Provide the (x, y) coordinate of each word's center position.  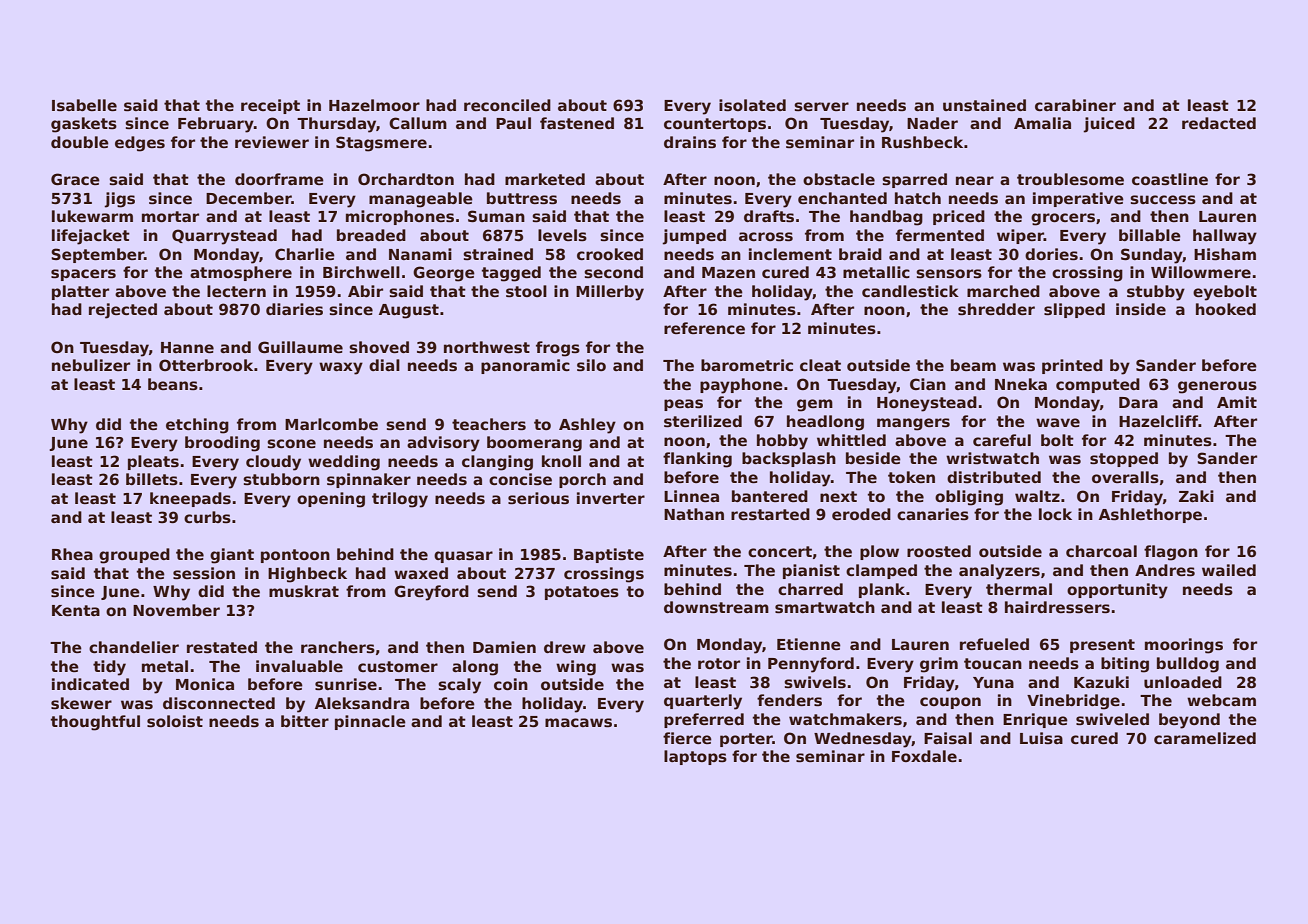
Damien (504, 647)
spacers (83, 275)
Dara (1138, 402)
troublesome (1070, 179)
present (1102, 646)
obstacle (839, 179)
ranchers (338, 647)
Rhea (72, 554)
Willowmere (1201, 272)
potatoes (582, 593)
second (613, 272)
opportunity (1117, 591)
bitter (305, 721)
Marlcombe (331, 424)
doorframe (279, 179)
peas (683, 405)
